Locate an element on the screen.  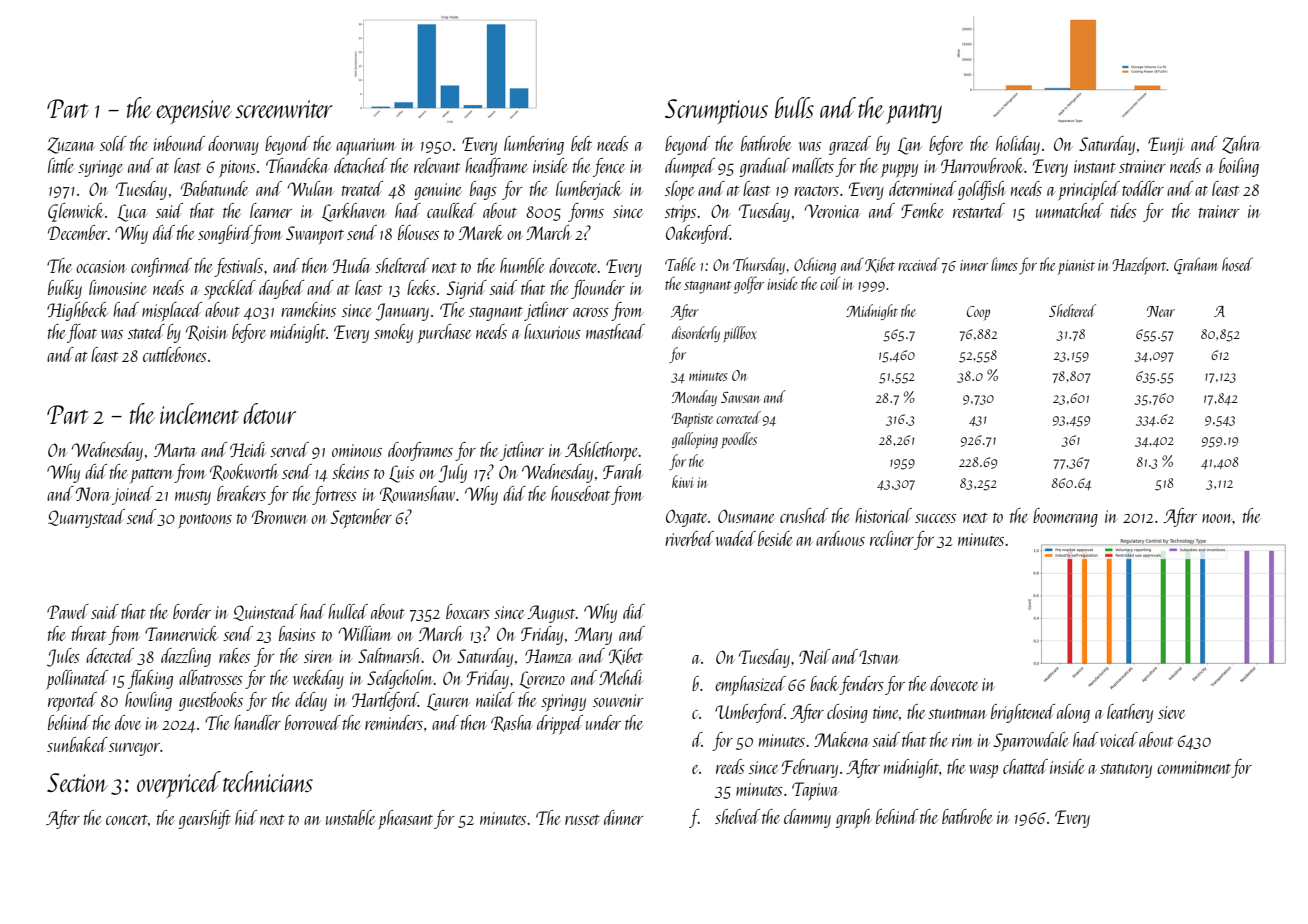
Farah is located at coordinates (623, 471).
